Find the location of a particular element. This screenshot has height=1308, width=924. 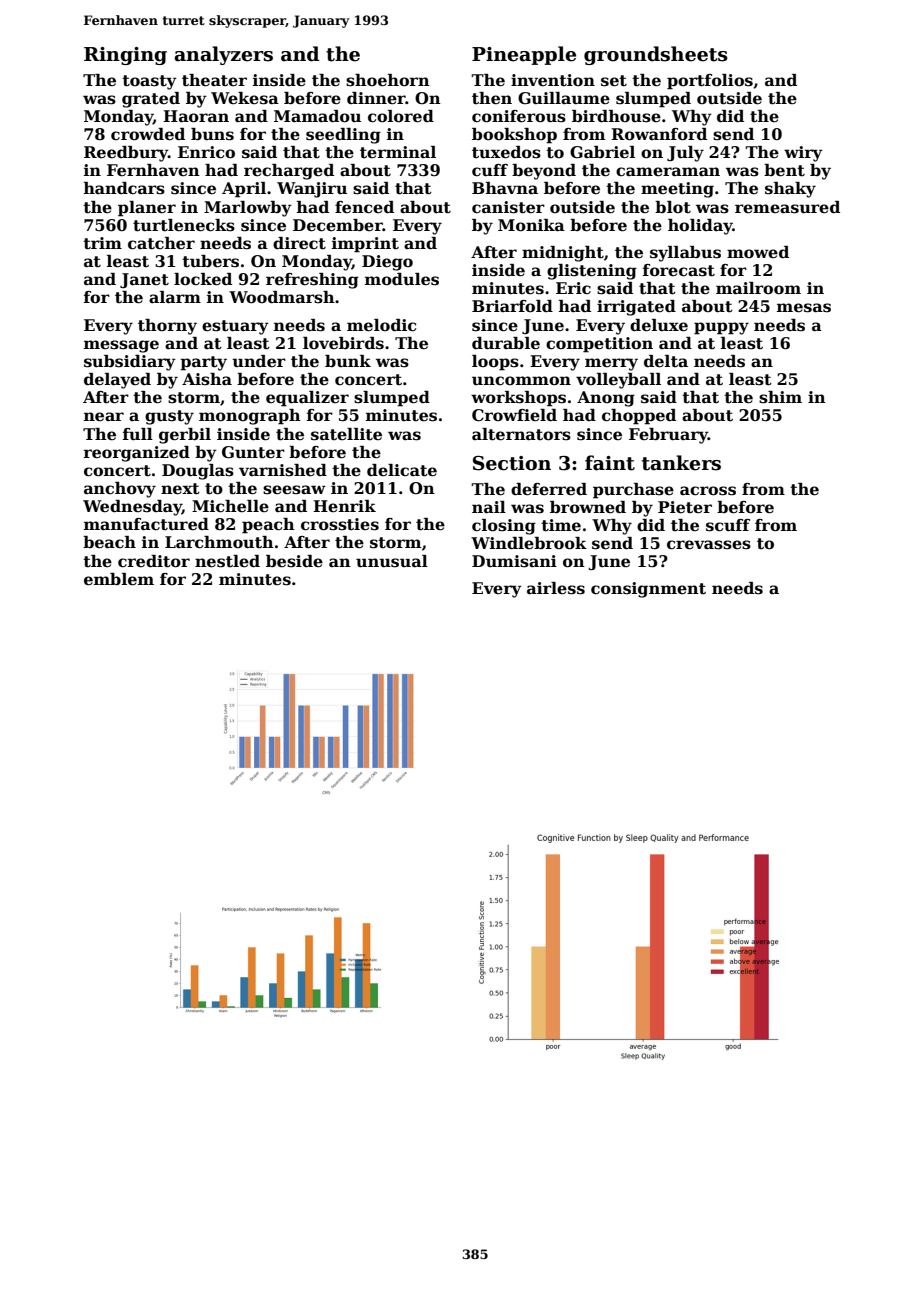

Pineapple is located at coordinates (524, 55).
